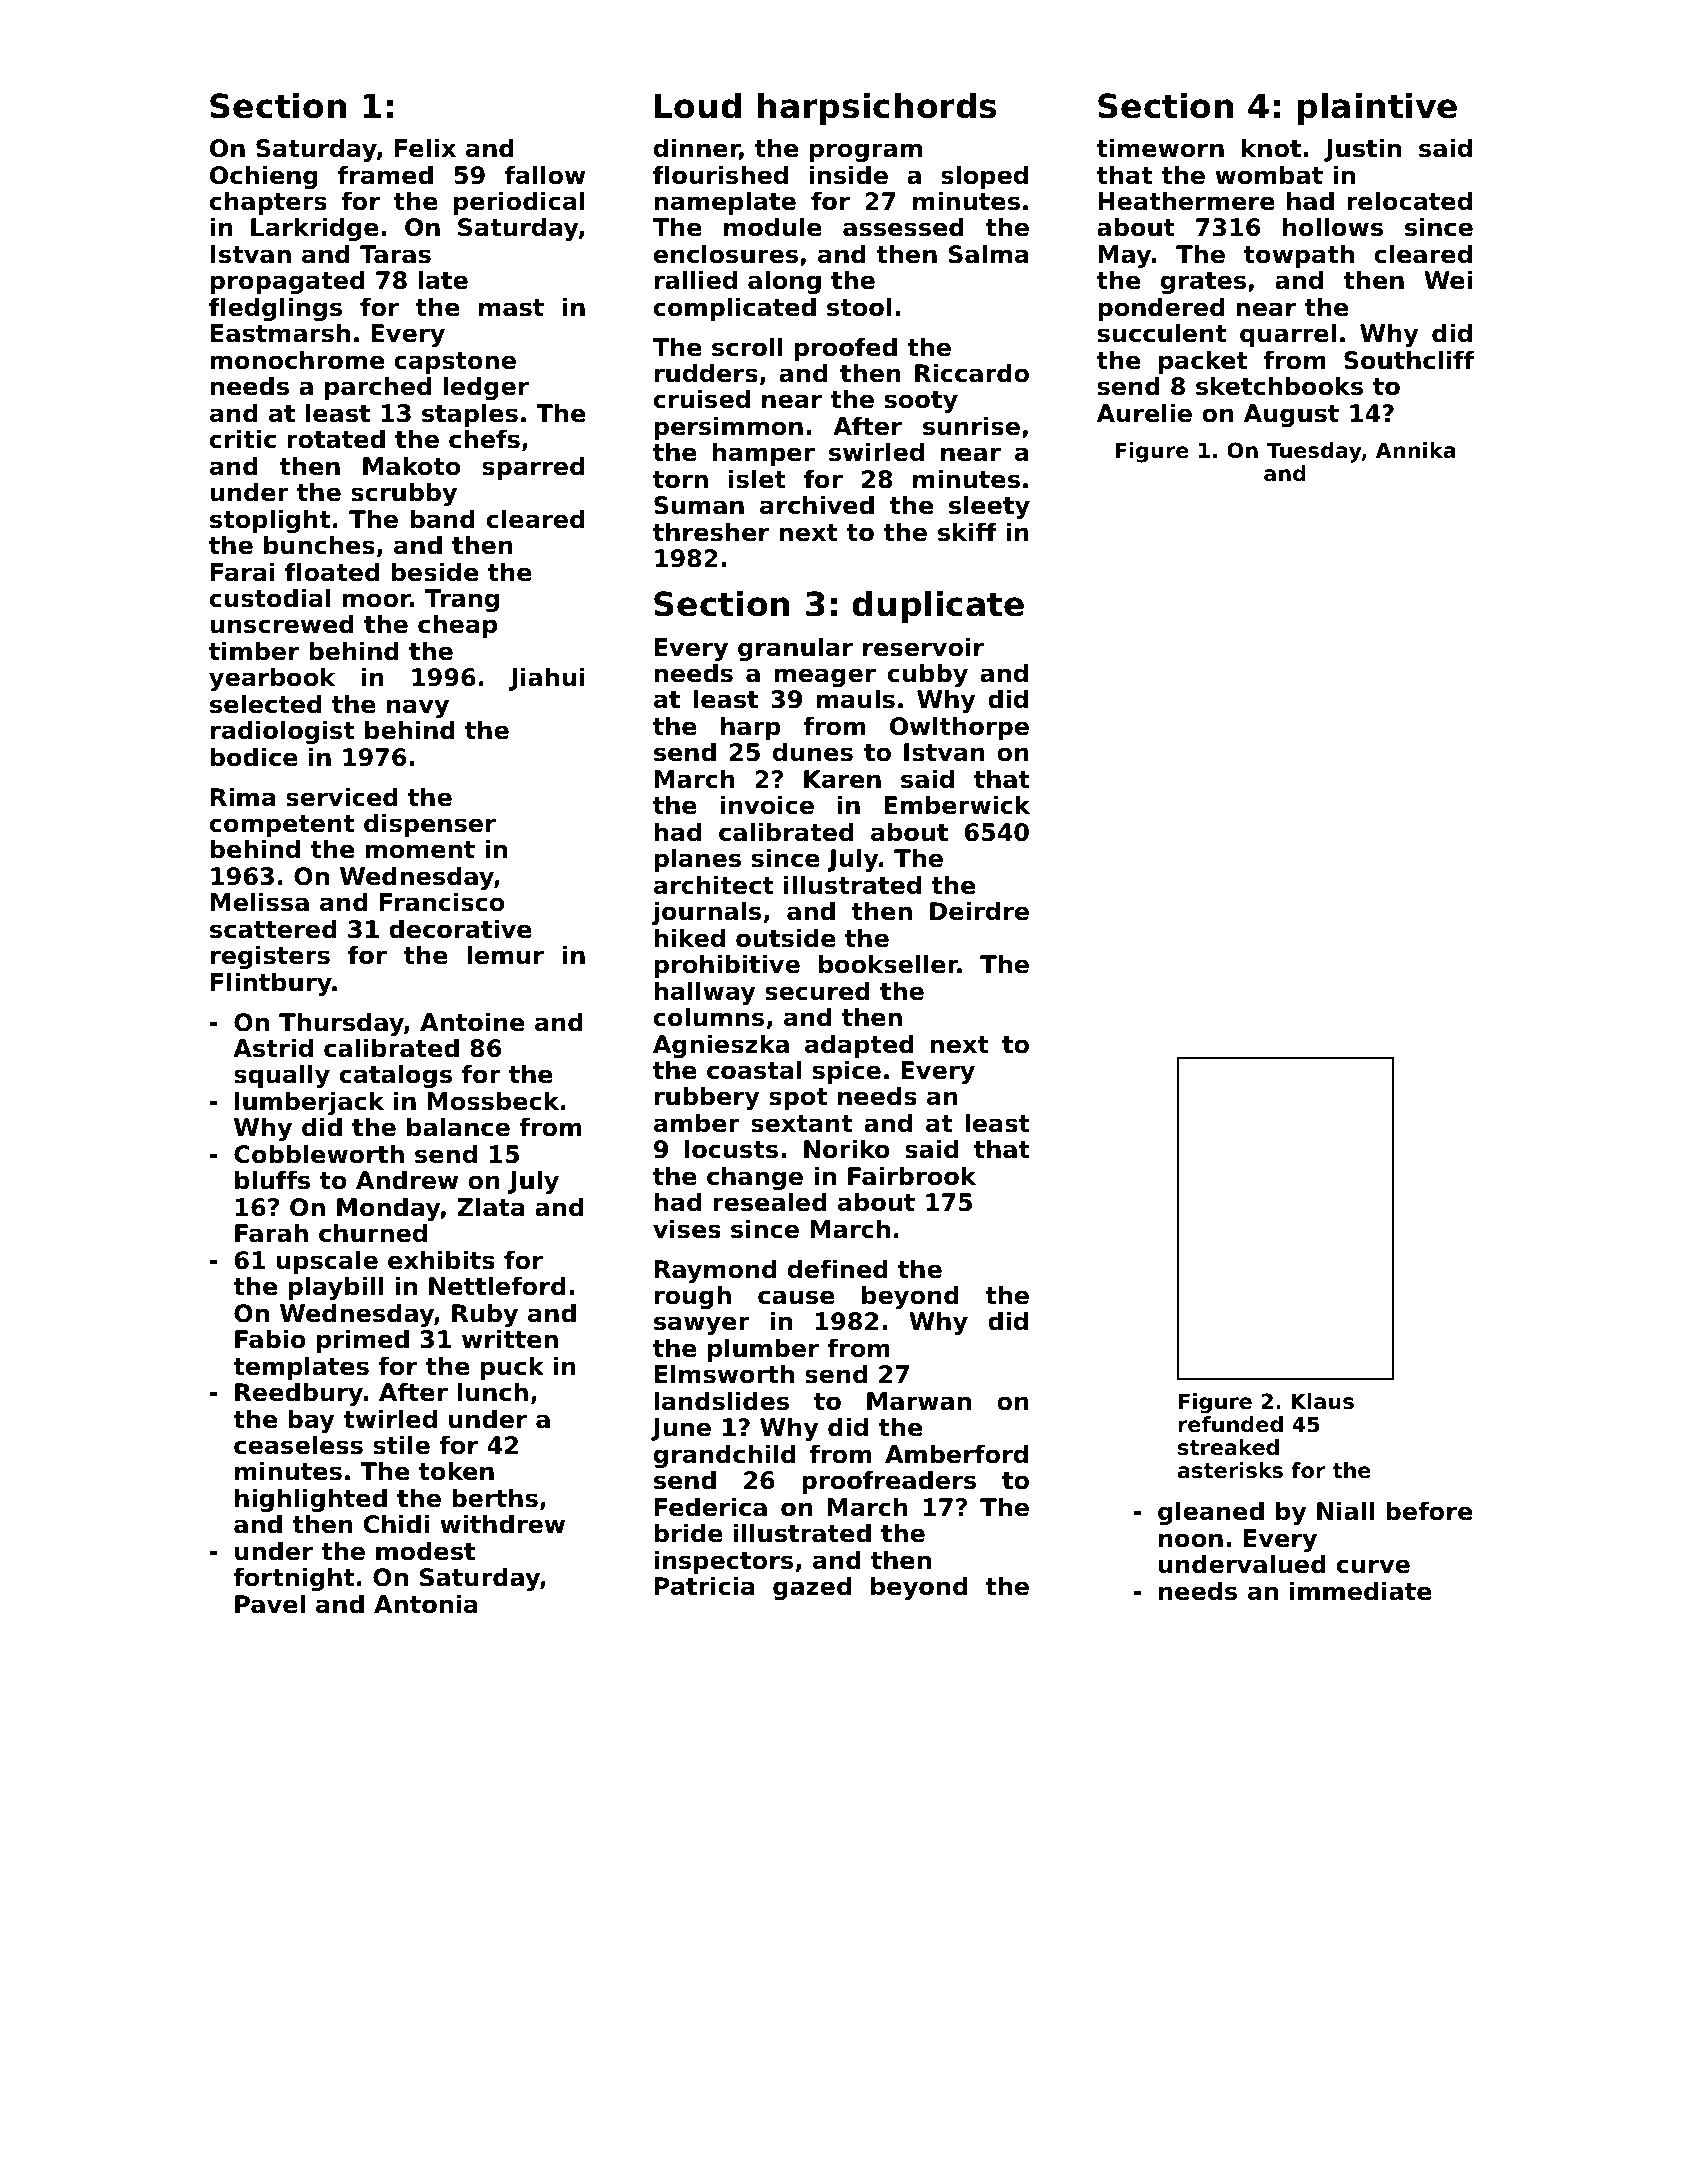 The width and height of the screenshot is (1683, 2178). I want to click on Emberwick, so click(957, 805).
